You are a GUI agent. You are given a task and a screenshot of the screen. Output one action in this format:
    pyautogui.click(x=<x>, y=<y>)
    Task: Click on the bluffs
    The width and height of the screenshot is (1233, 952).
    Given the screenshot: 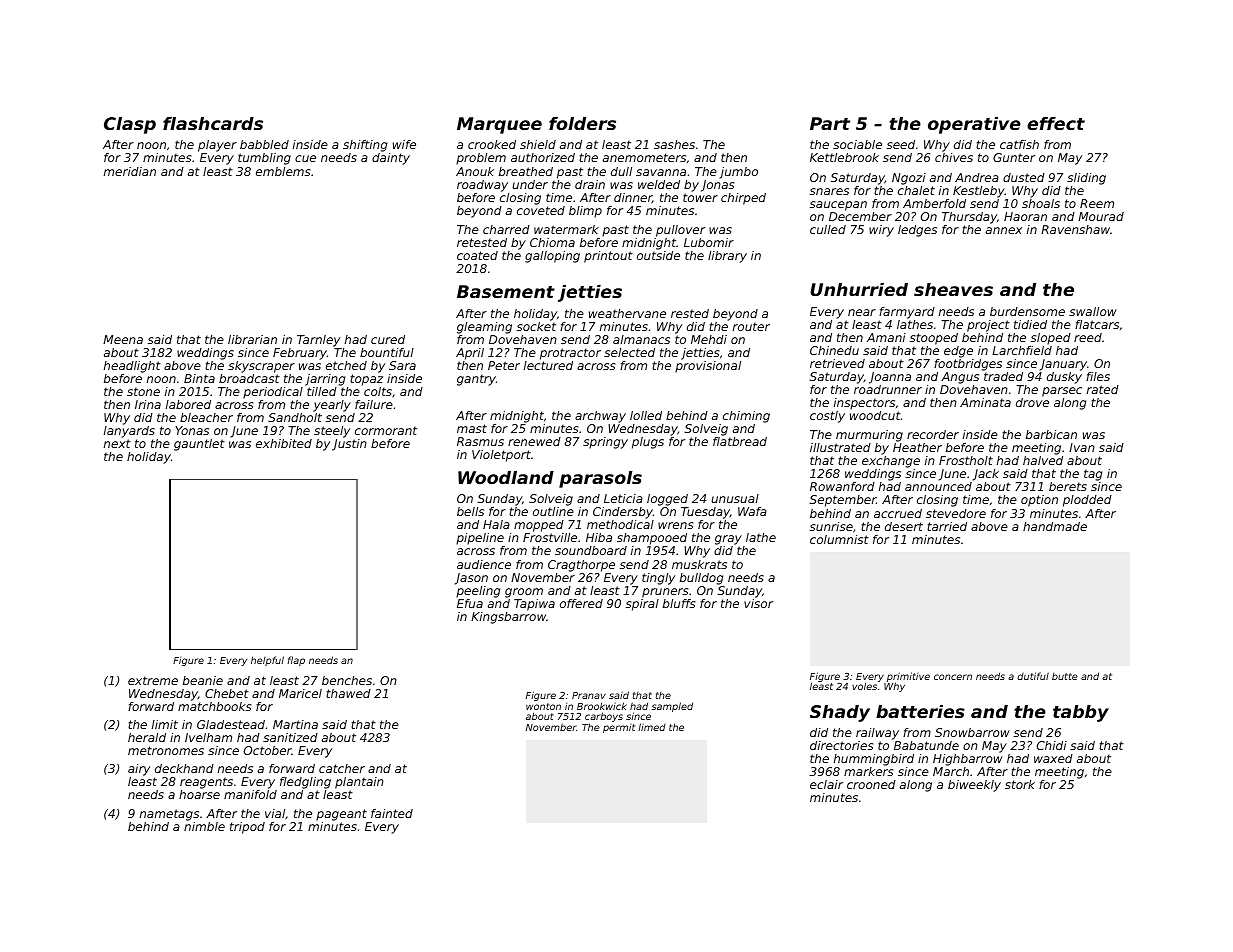 What is the action you would take?
    pyautogui.click(x=679, y=603)
